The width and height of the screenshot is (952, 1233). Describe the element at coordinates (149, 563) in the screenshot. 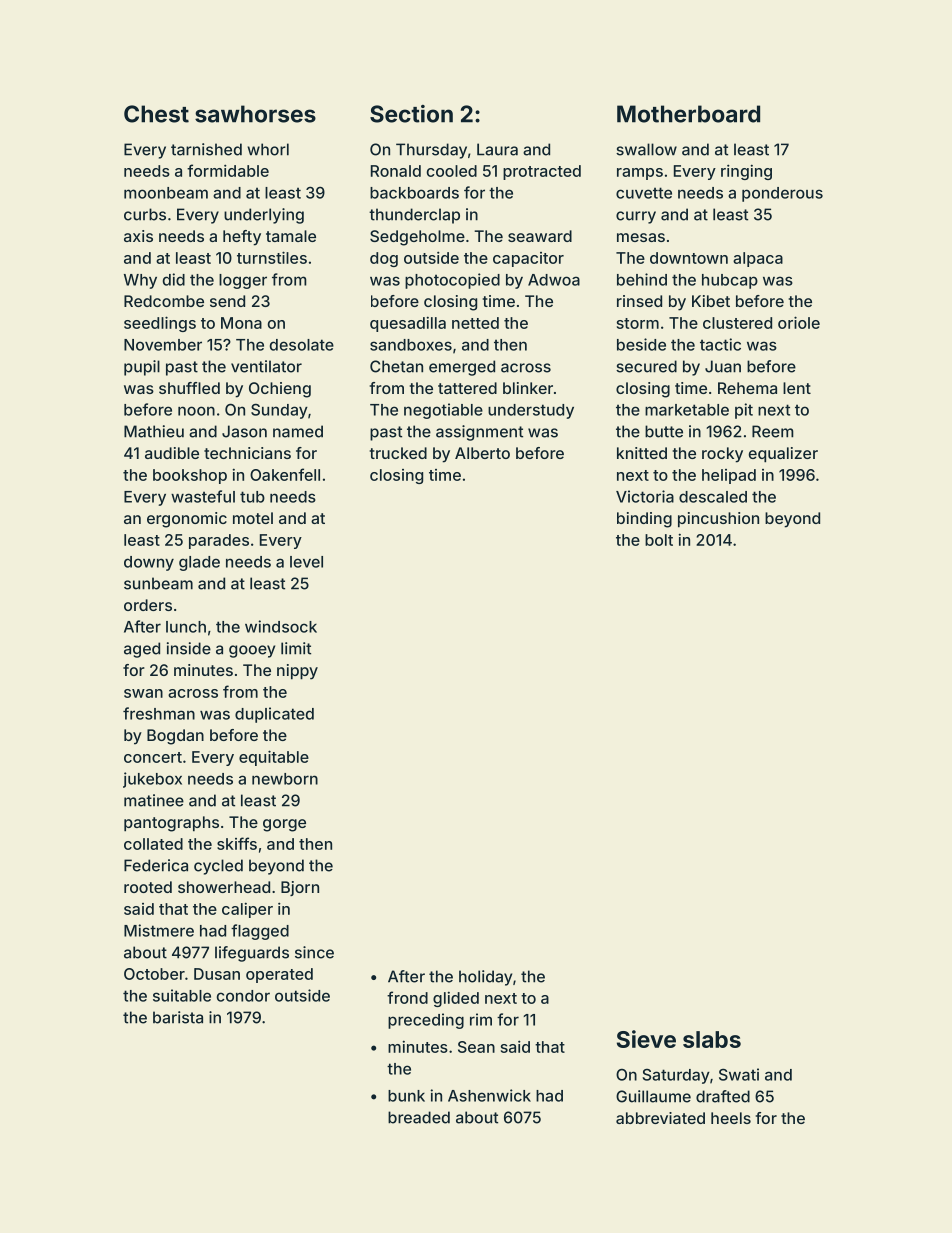

I see `downy` at that location.
